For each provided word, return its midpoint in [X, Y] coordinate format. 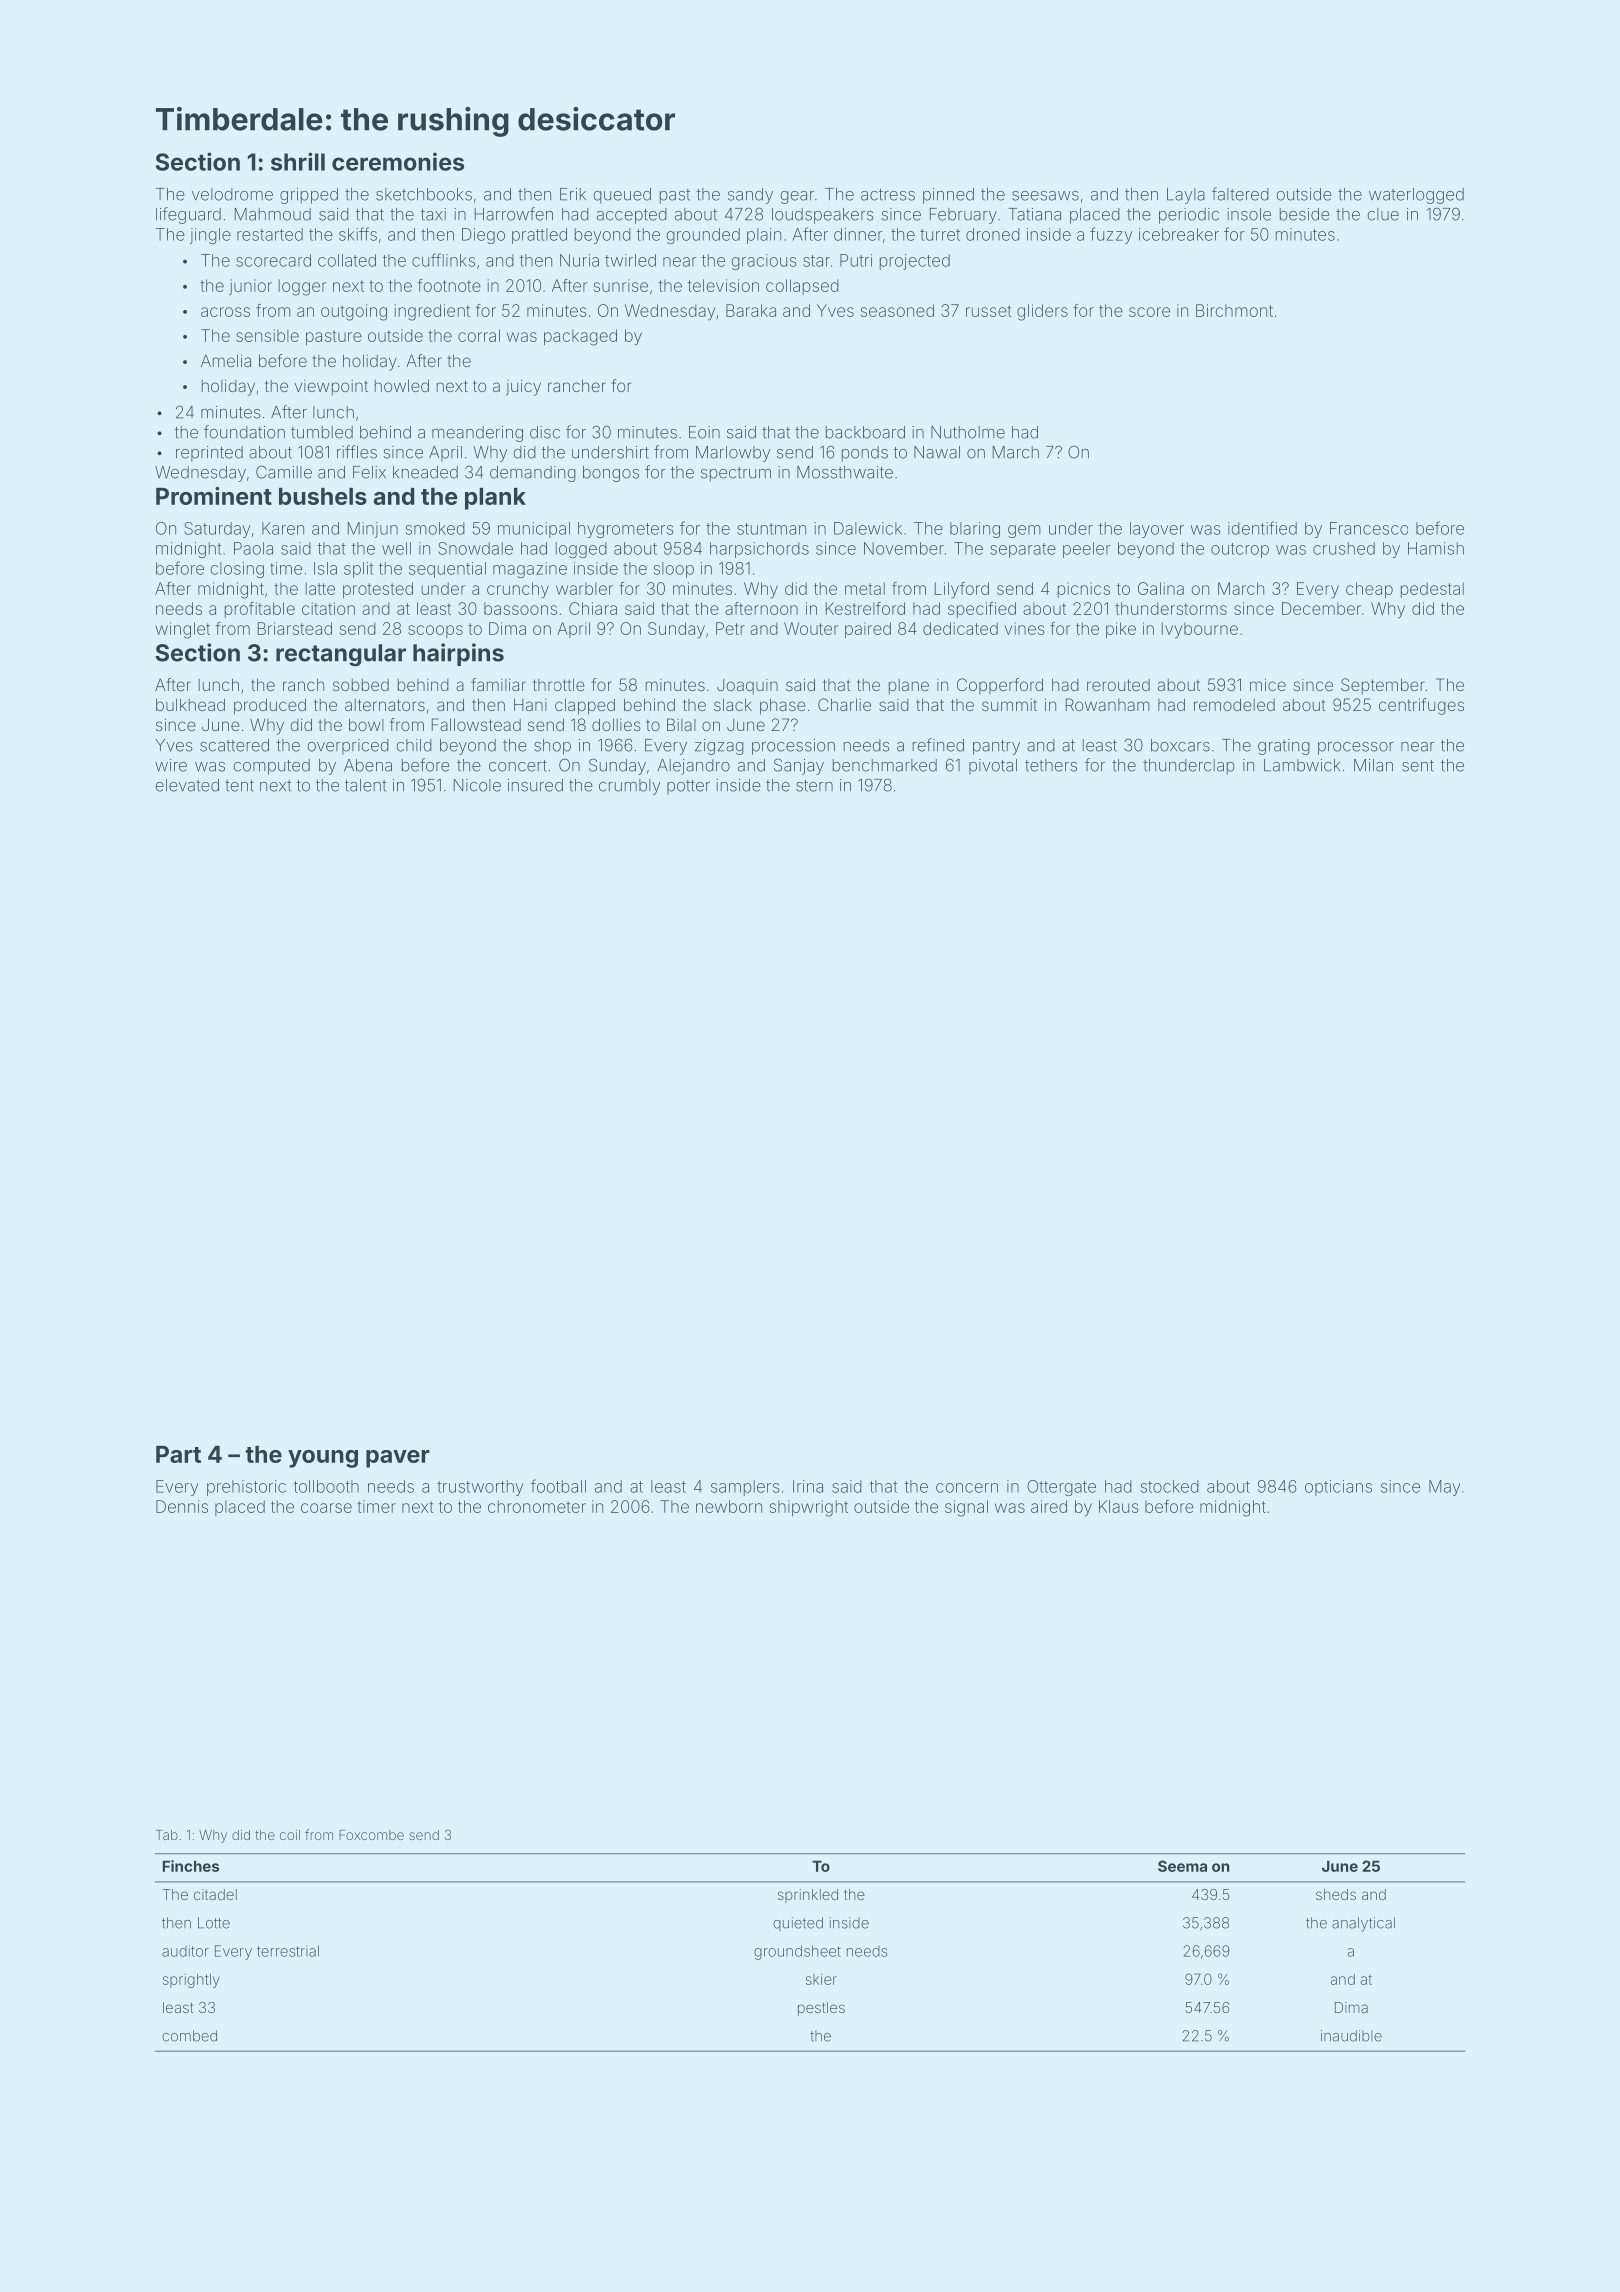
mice [1268, 684]
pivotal [993, 767]
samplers [745, 1488]
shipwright [809, 1508]
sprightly [191, 1981]
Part [178, 1454]
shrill [298, 161]
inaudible [1351, 2036]
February [963, 216]
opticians [1338, 1488]
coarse [326, 1508]
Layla [1186, 196]
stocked [1169, 1486]
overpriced [348, 747]
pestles [821, 2009]
